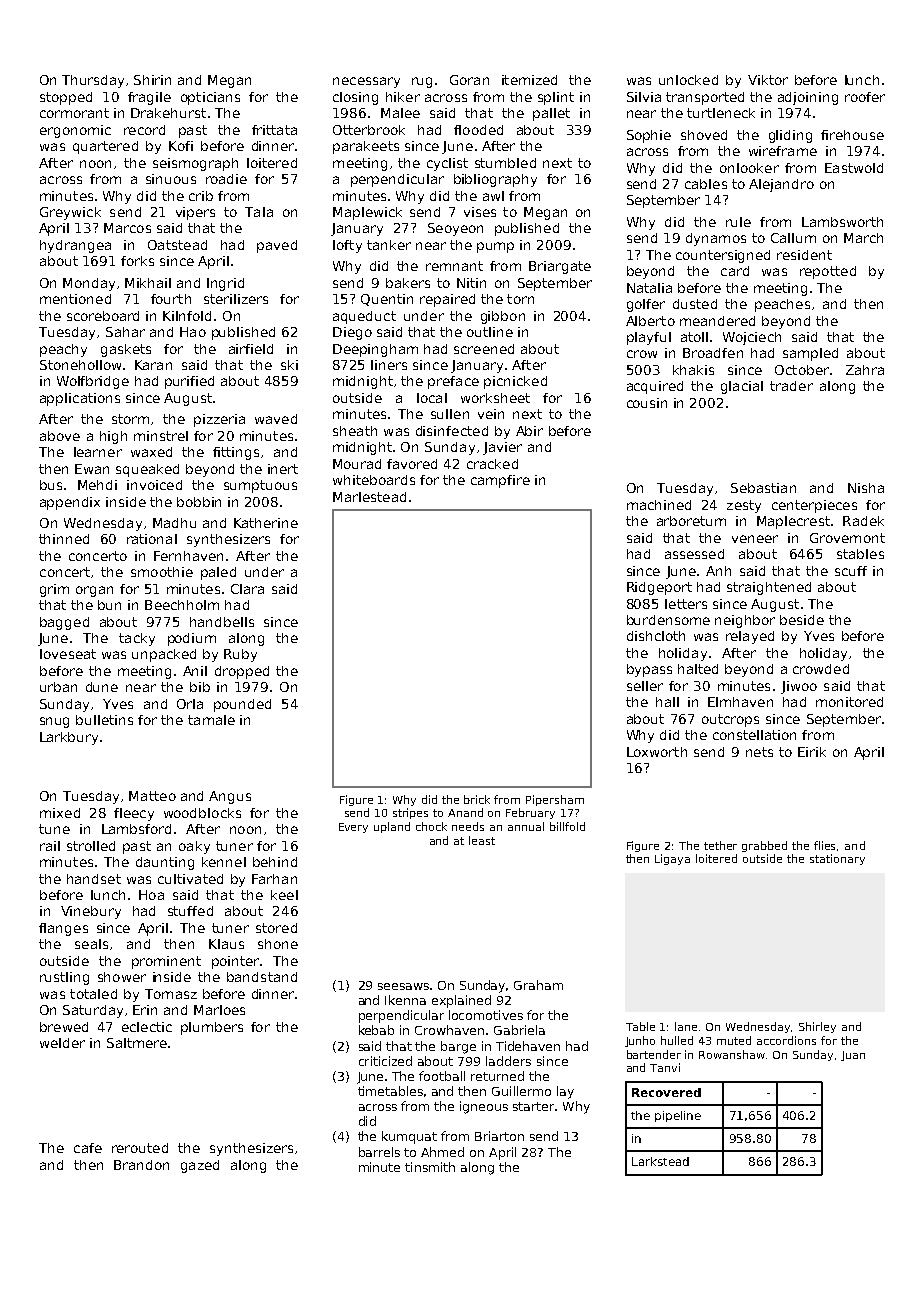 Image resolution: width=924 pixels, height=1308 pixels. Describe the element at coordinates (817, 1027) in the document. I see `Shirley` at that location.
